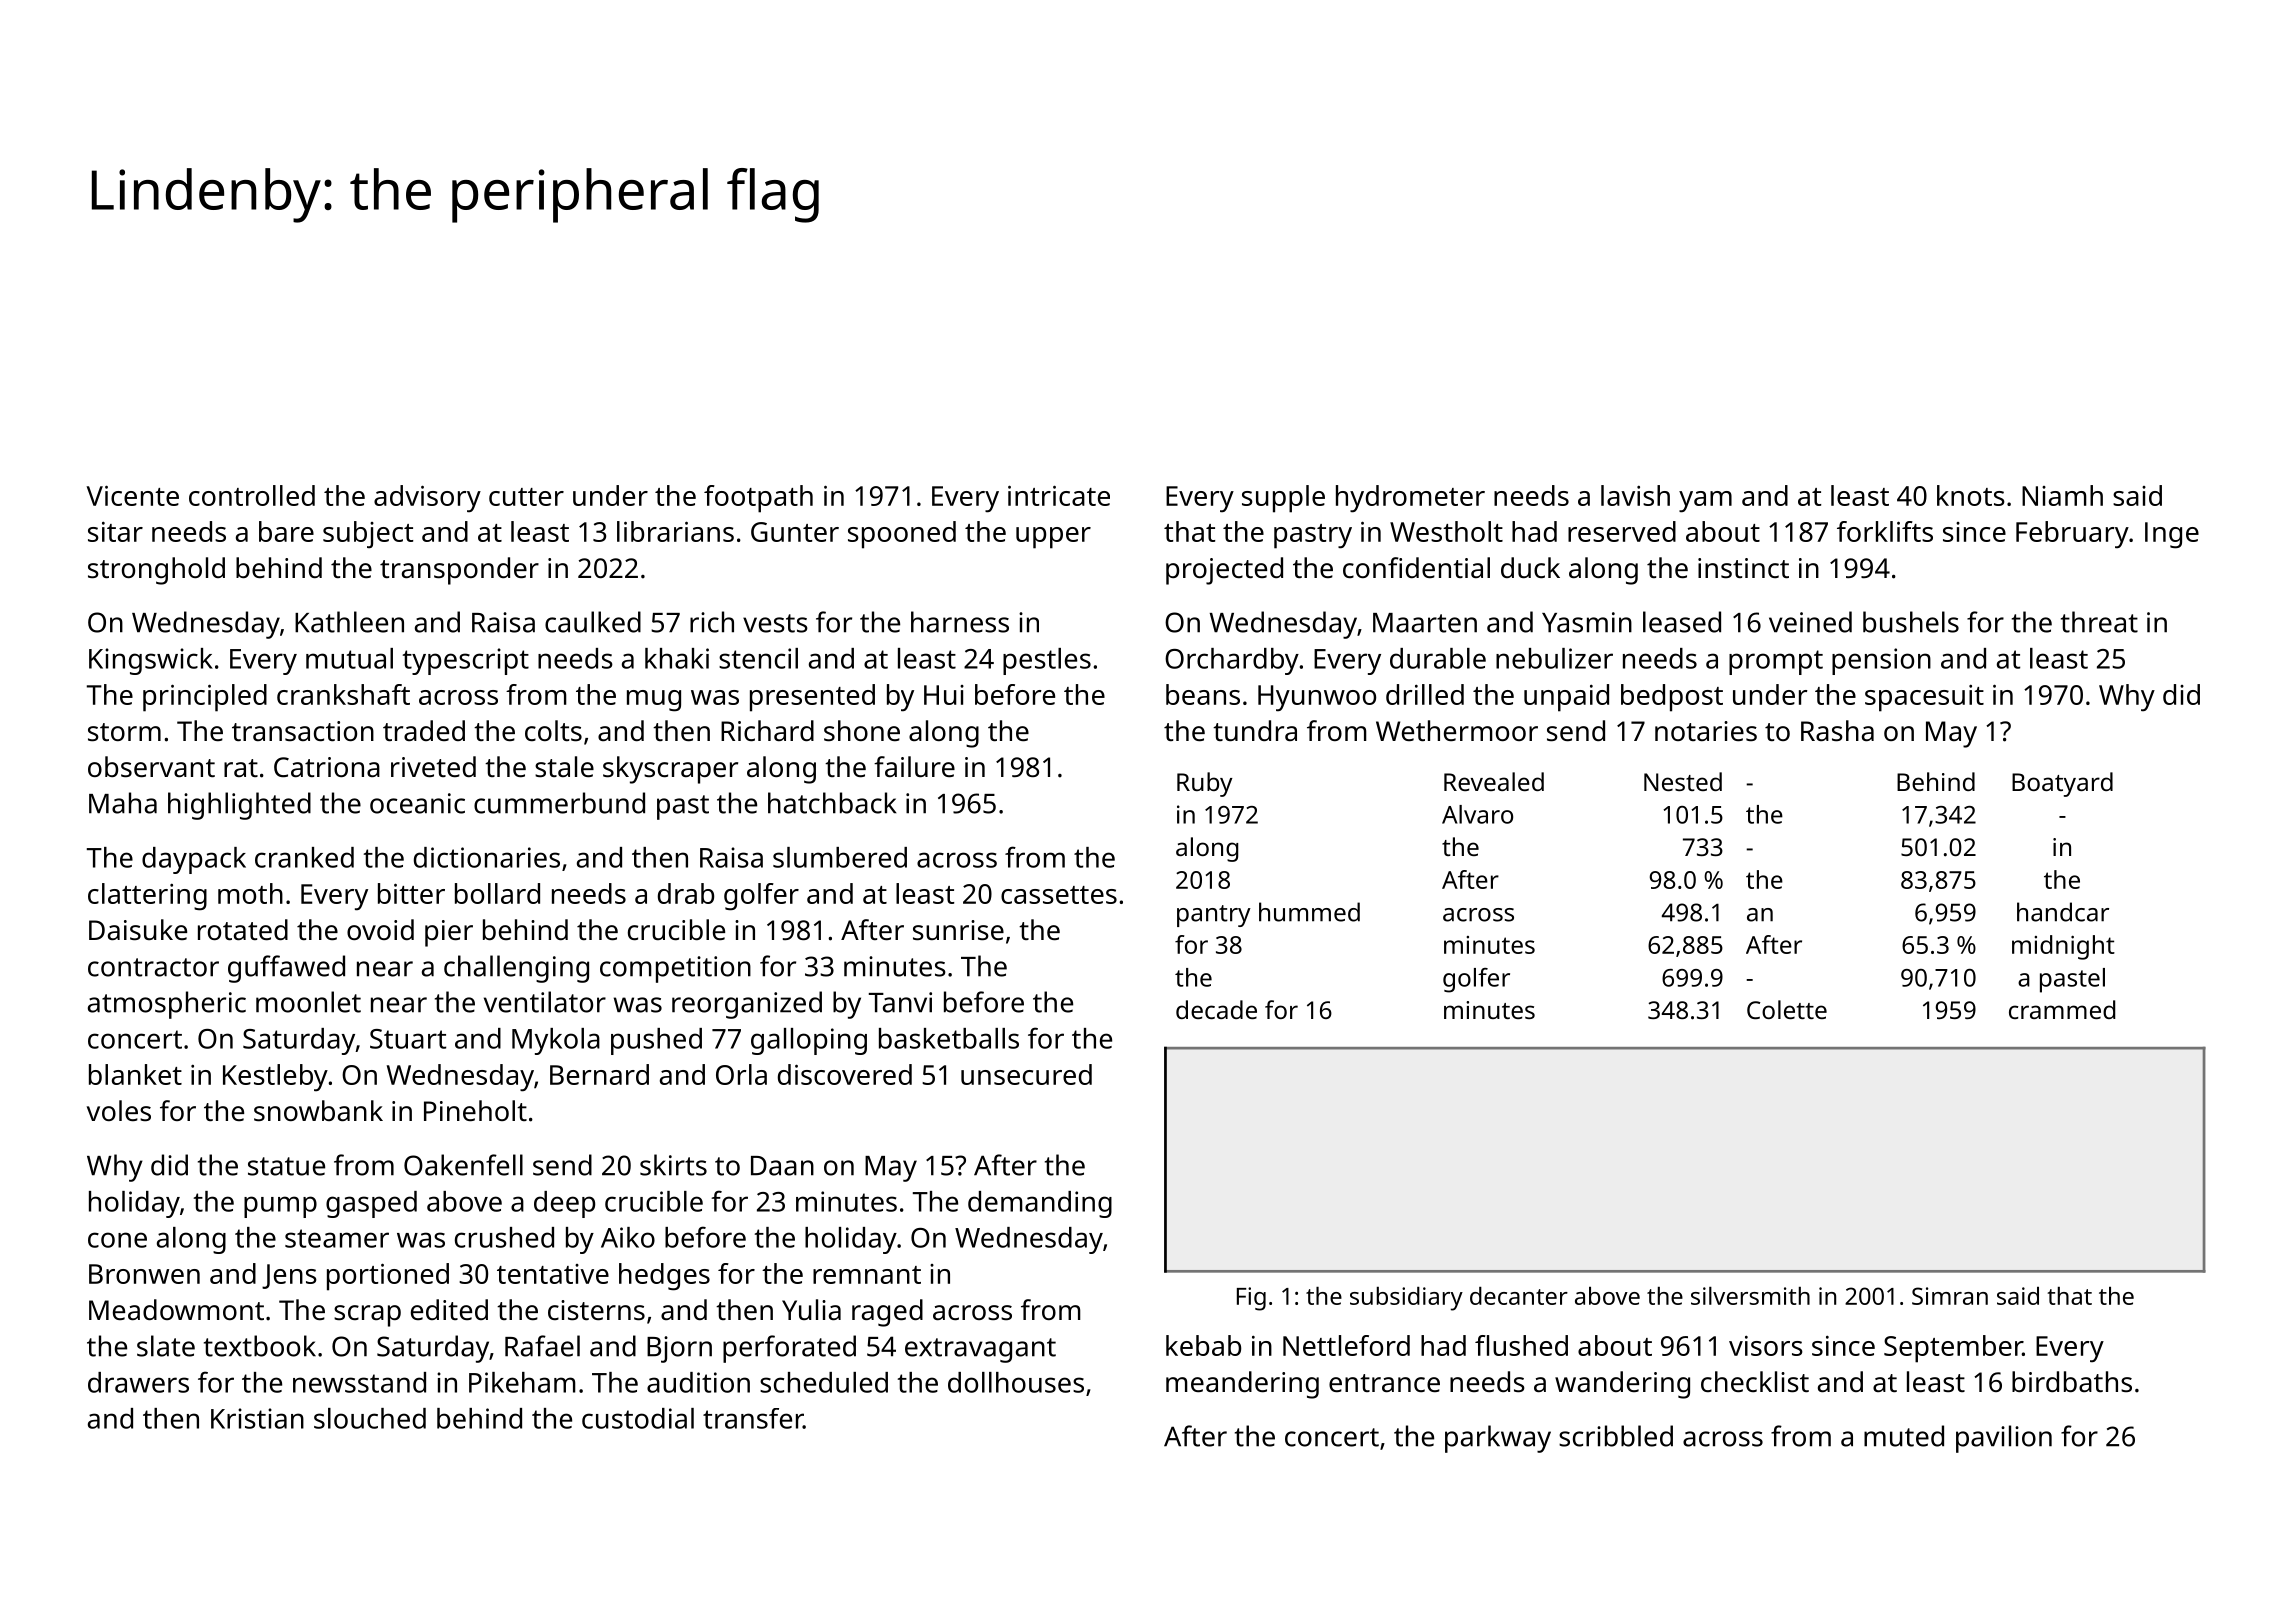 This screenshot has height=1620, width=2292. I want to click on demanding, so click(1040, 1204).
